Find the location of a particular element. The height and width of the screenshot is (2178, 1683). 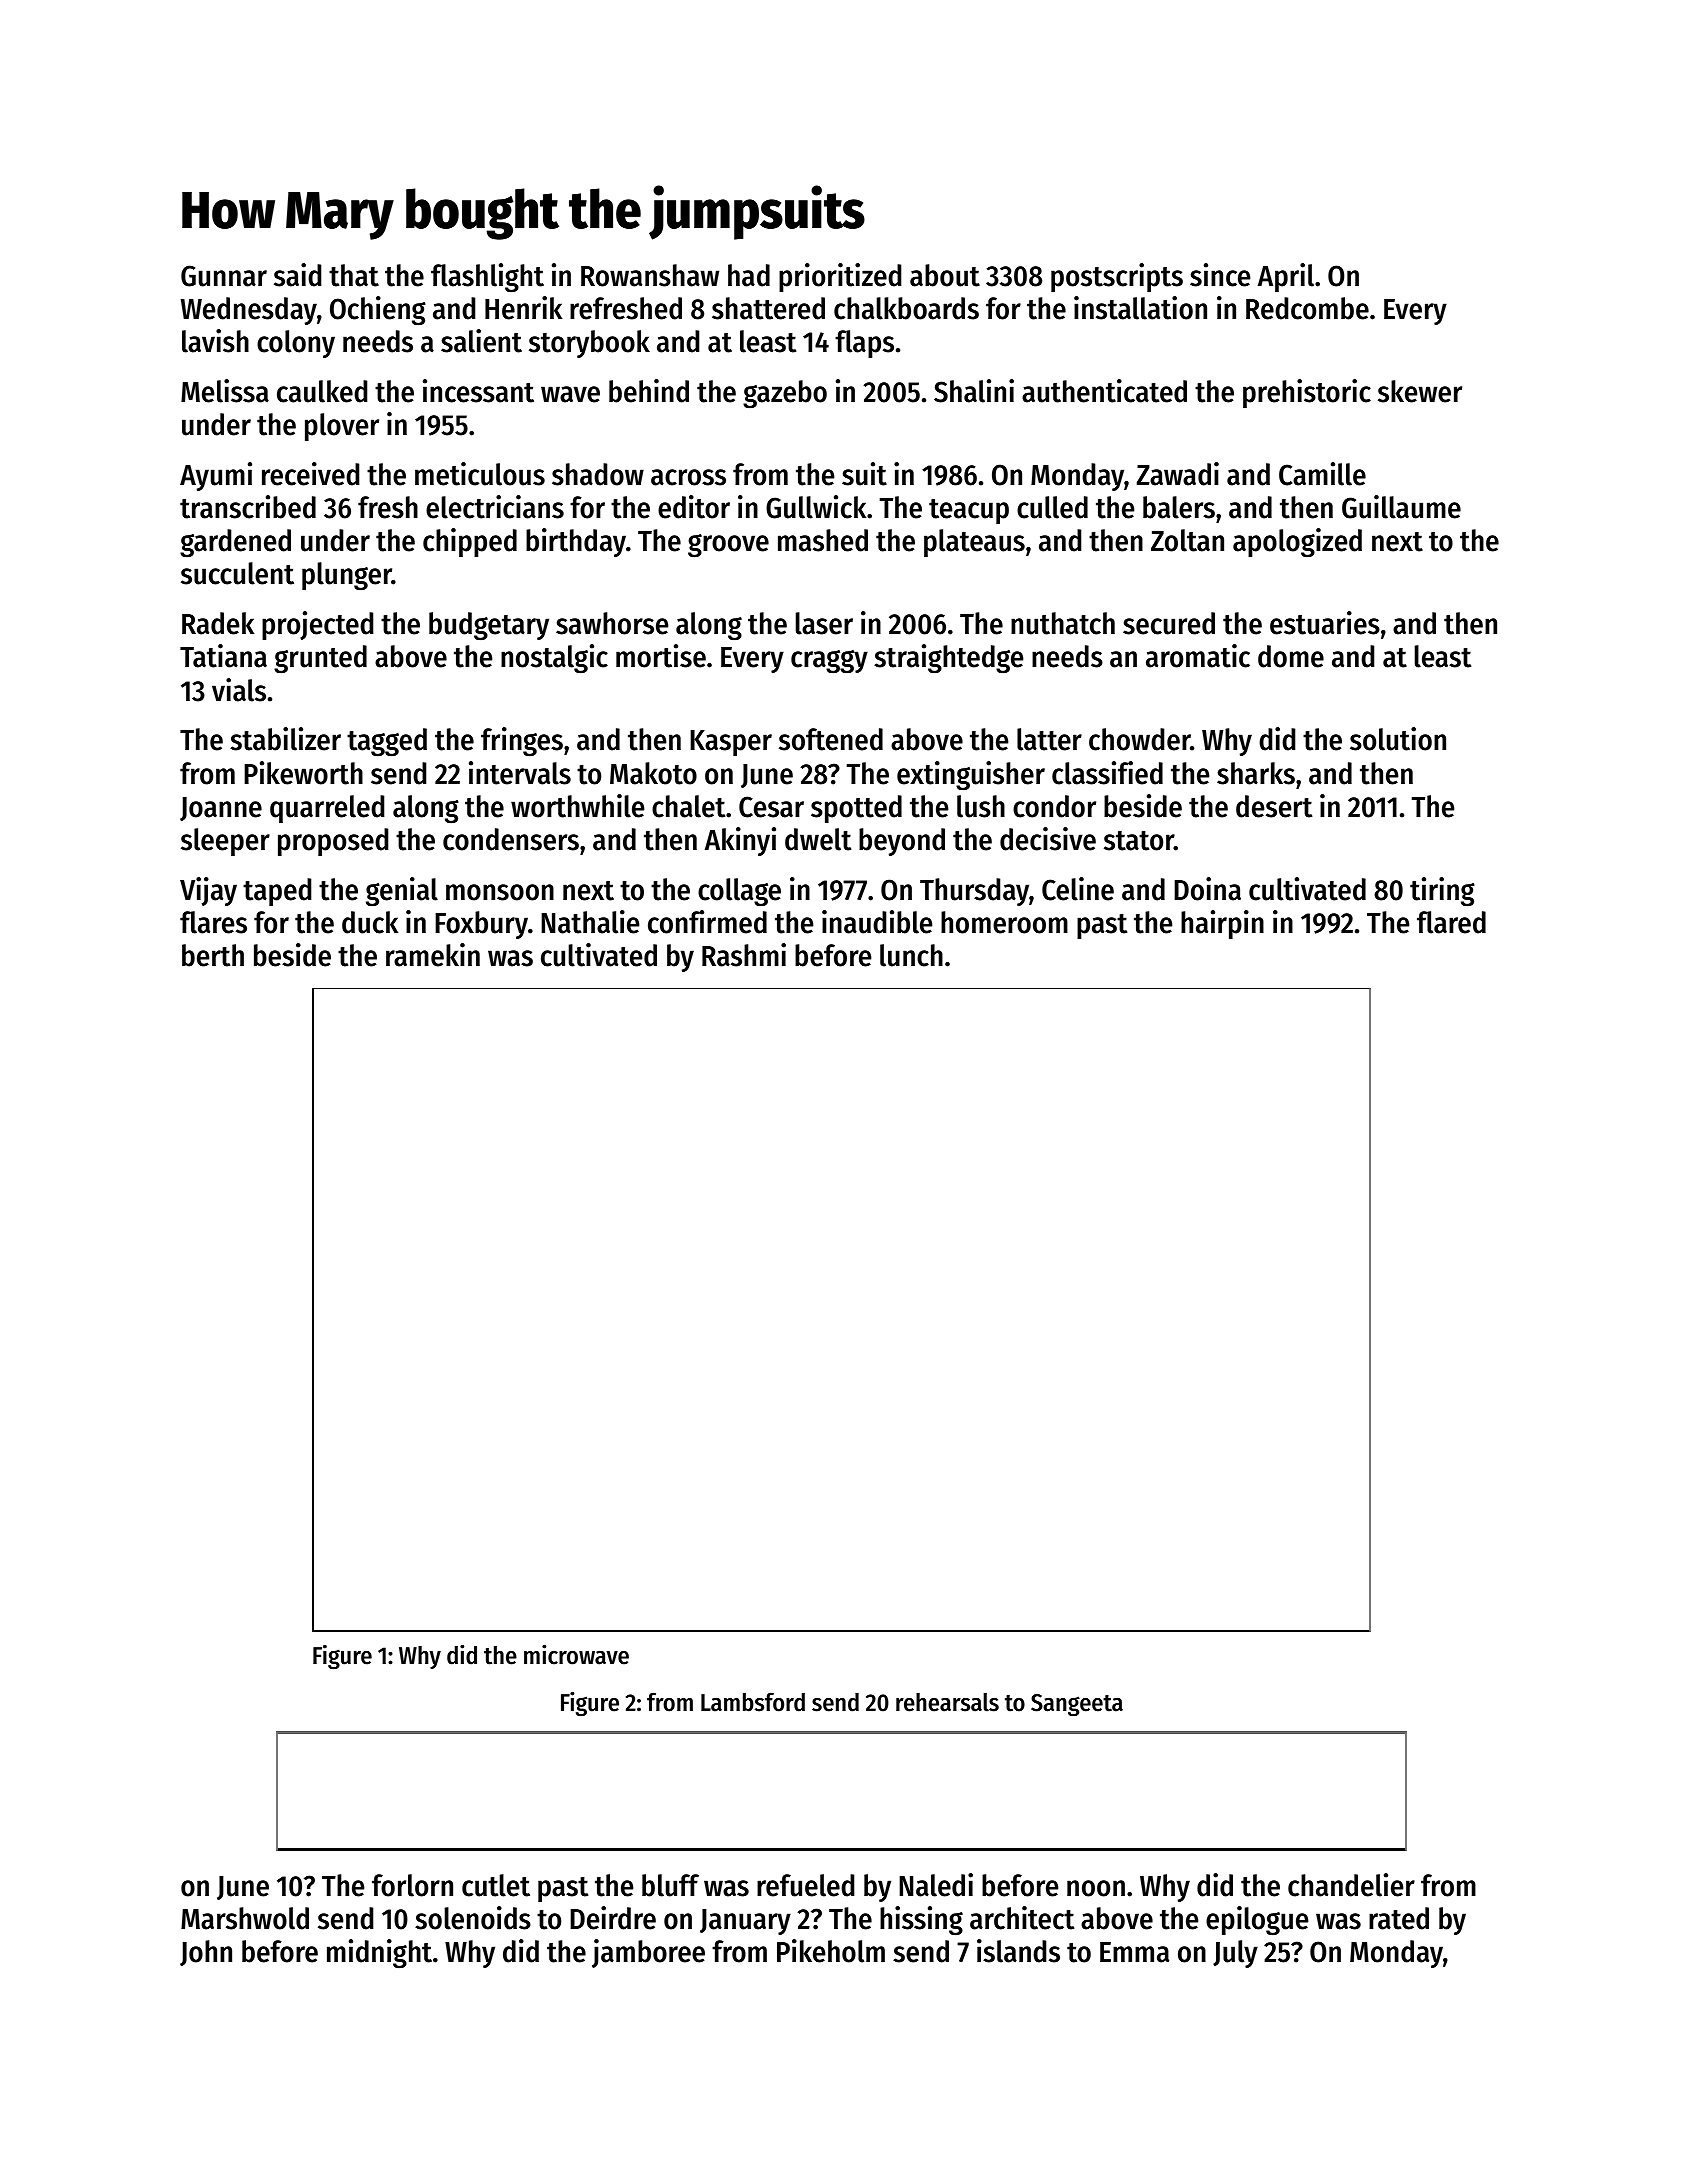

prioritized is located at coordinates (840, 277).
